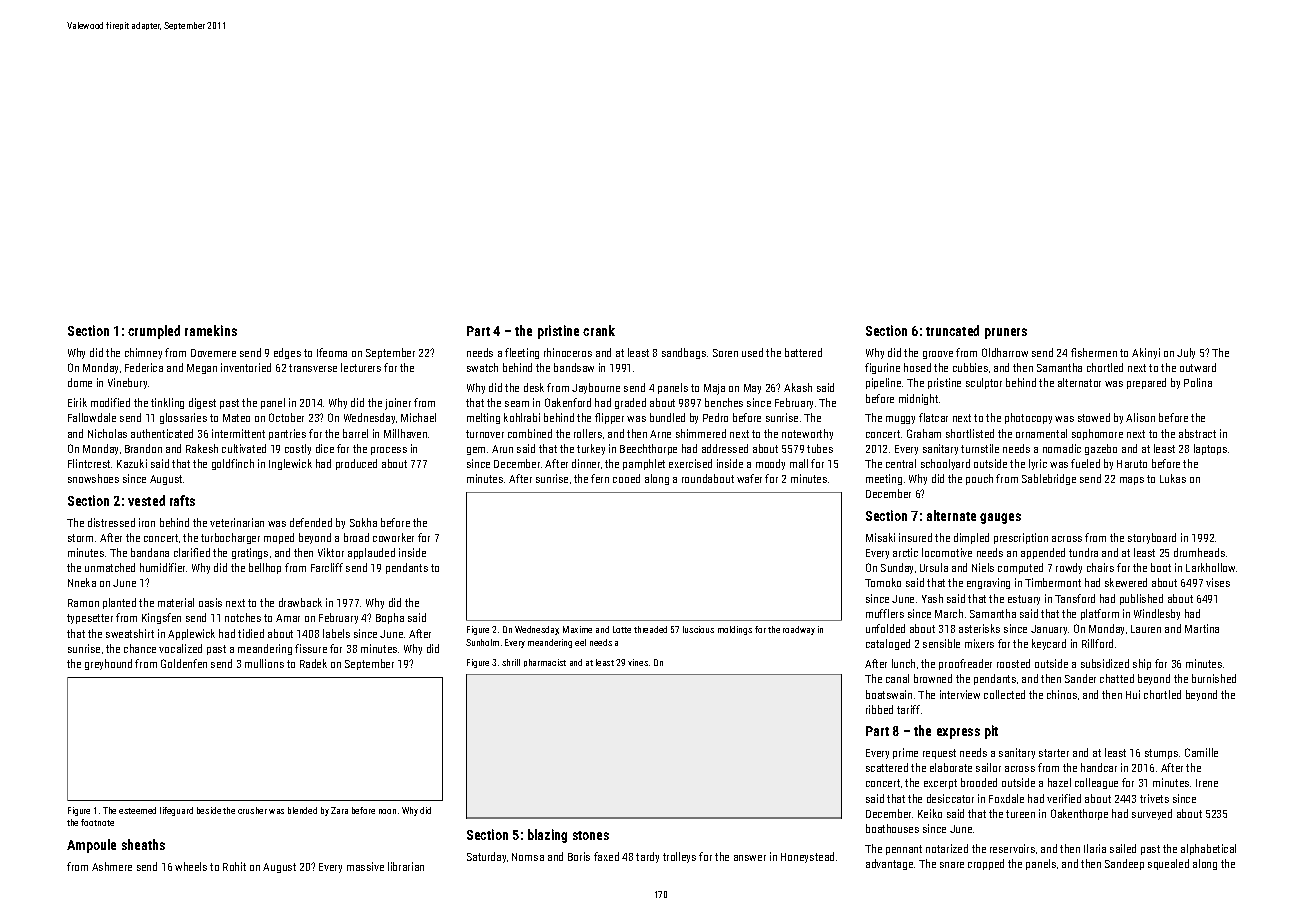 The height and width of the screenshot is (924, 1308). What do you see at coordinates (331, 552) in the screenshot?
I see `Viktor` at bounding box center [331, 552].
